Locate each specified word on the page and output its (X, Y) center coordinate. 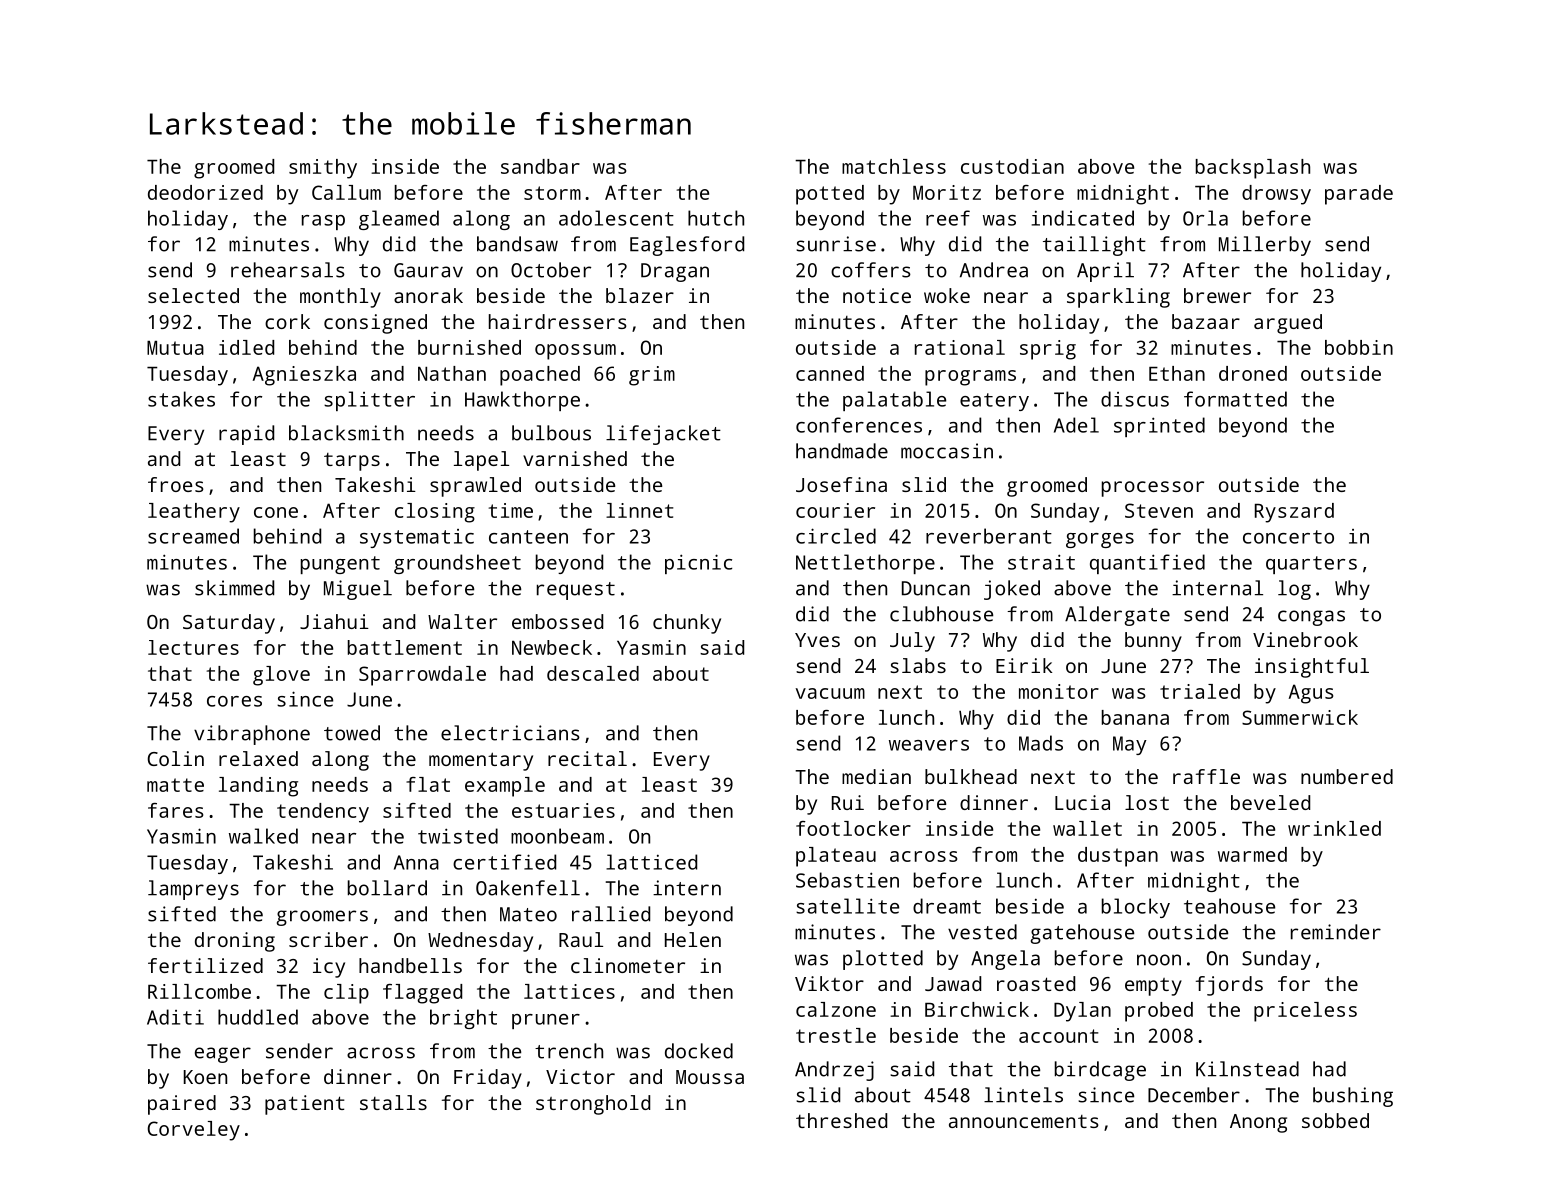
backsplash (1253, 169)
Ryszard (1294, 513)
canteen (528, 537)
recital (587, 758)
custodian (1012, 166)
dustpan (1118, 857)
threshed (841, 1120)
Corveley (194, 1131)
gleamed (399, 220)
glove (281, 676)
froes (176, 484)
